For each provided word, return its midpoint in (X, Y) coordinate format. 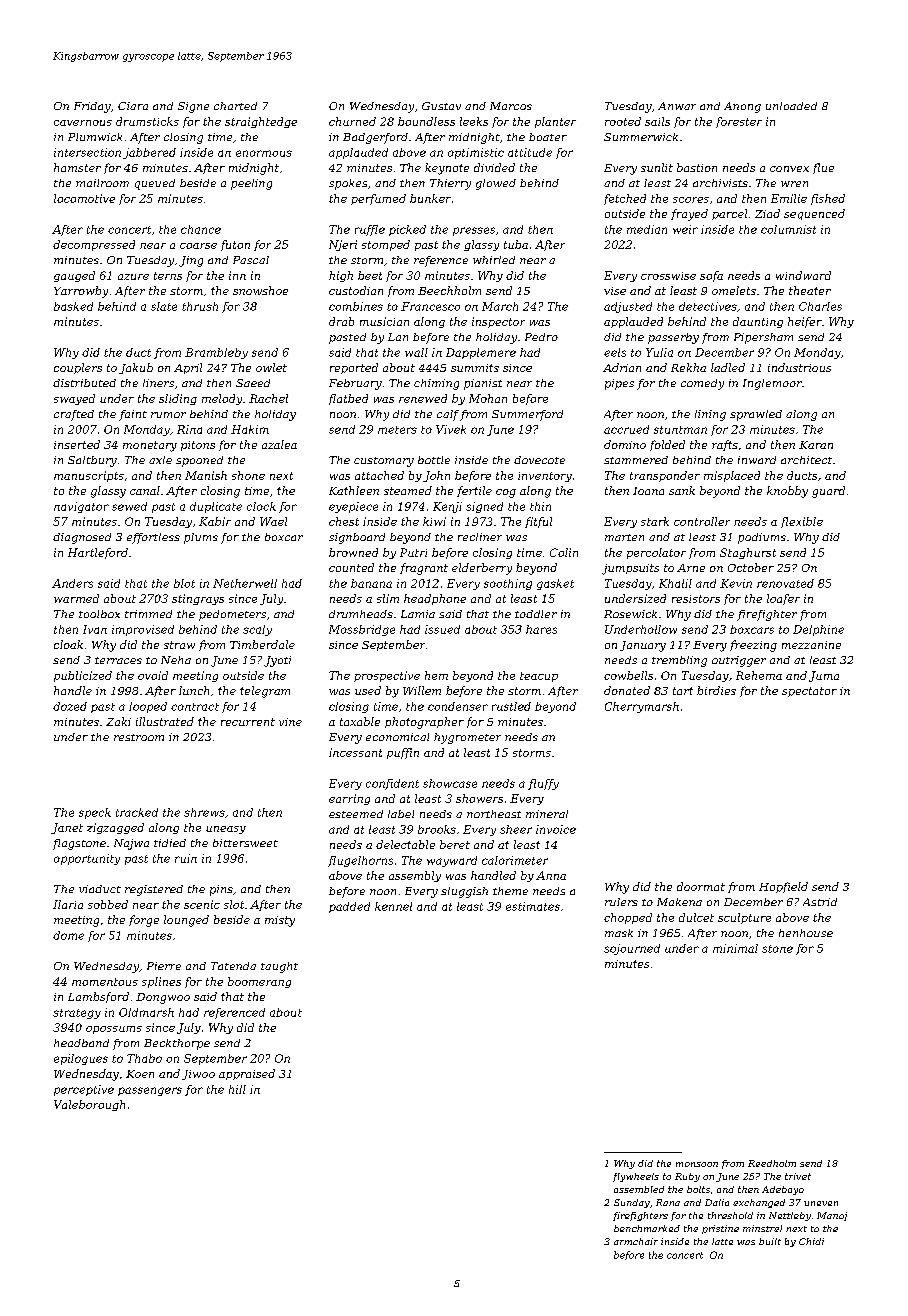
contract (195, 707)
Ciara (133, 106)
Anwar (677, 106)
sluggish (464, 892)
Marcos (511, 106)
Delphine (818, 630)
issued (442, 629)
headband (81, 1043)
